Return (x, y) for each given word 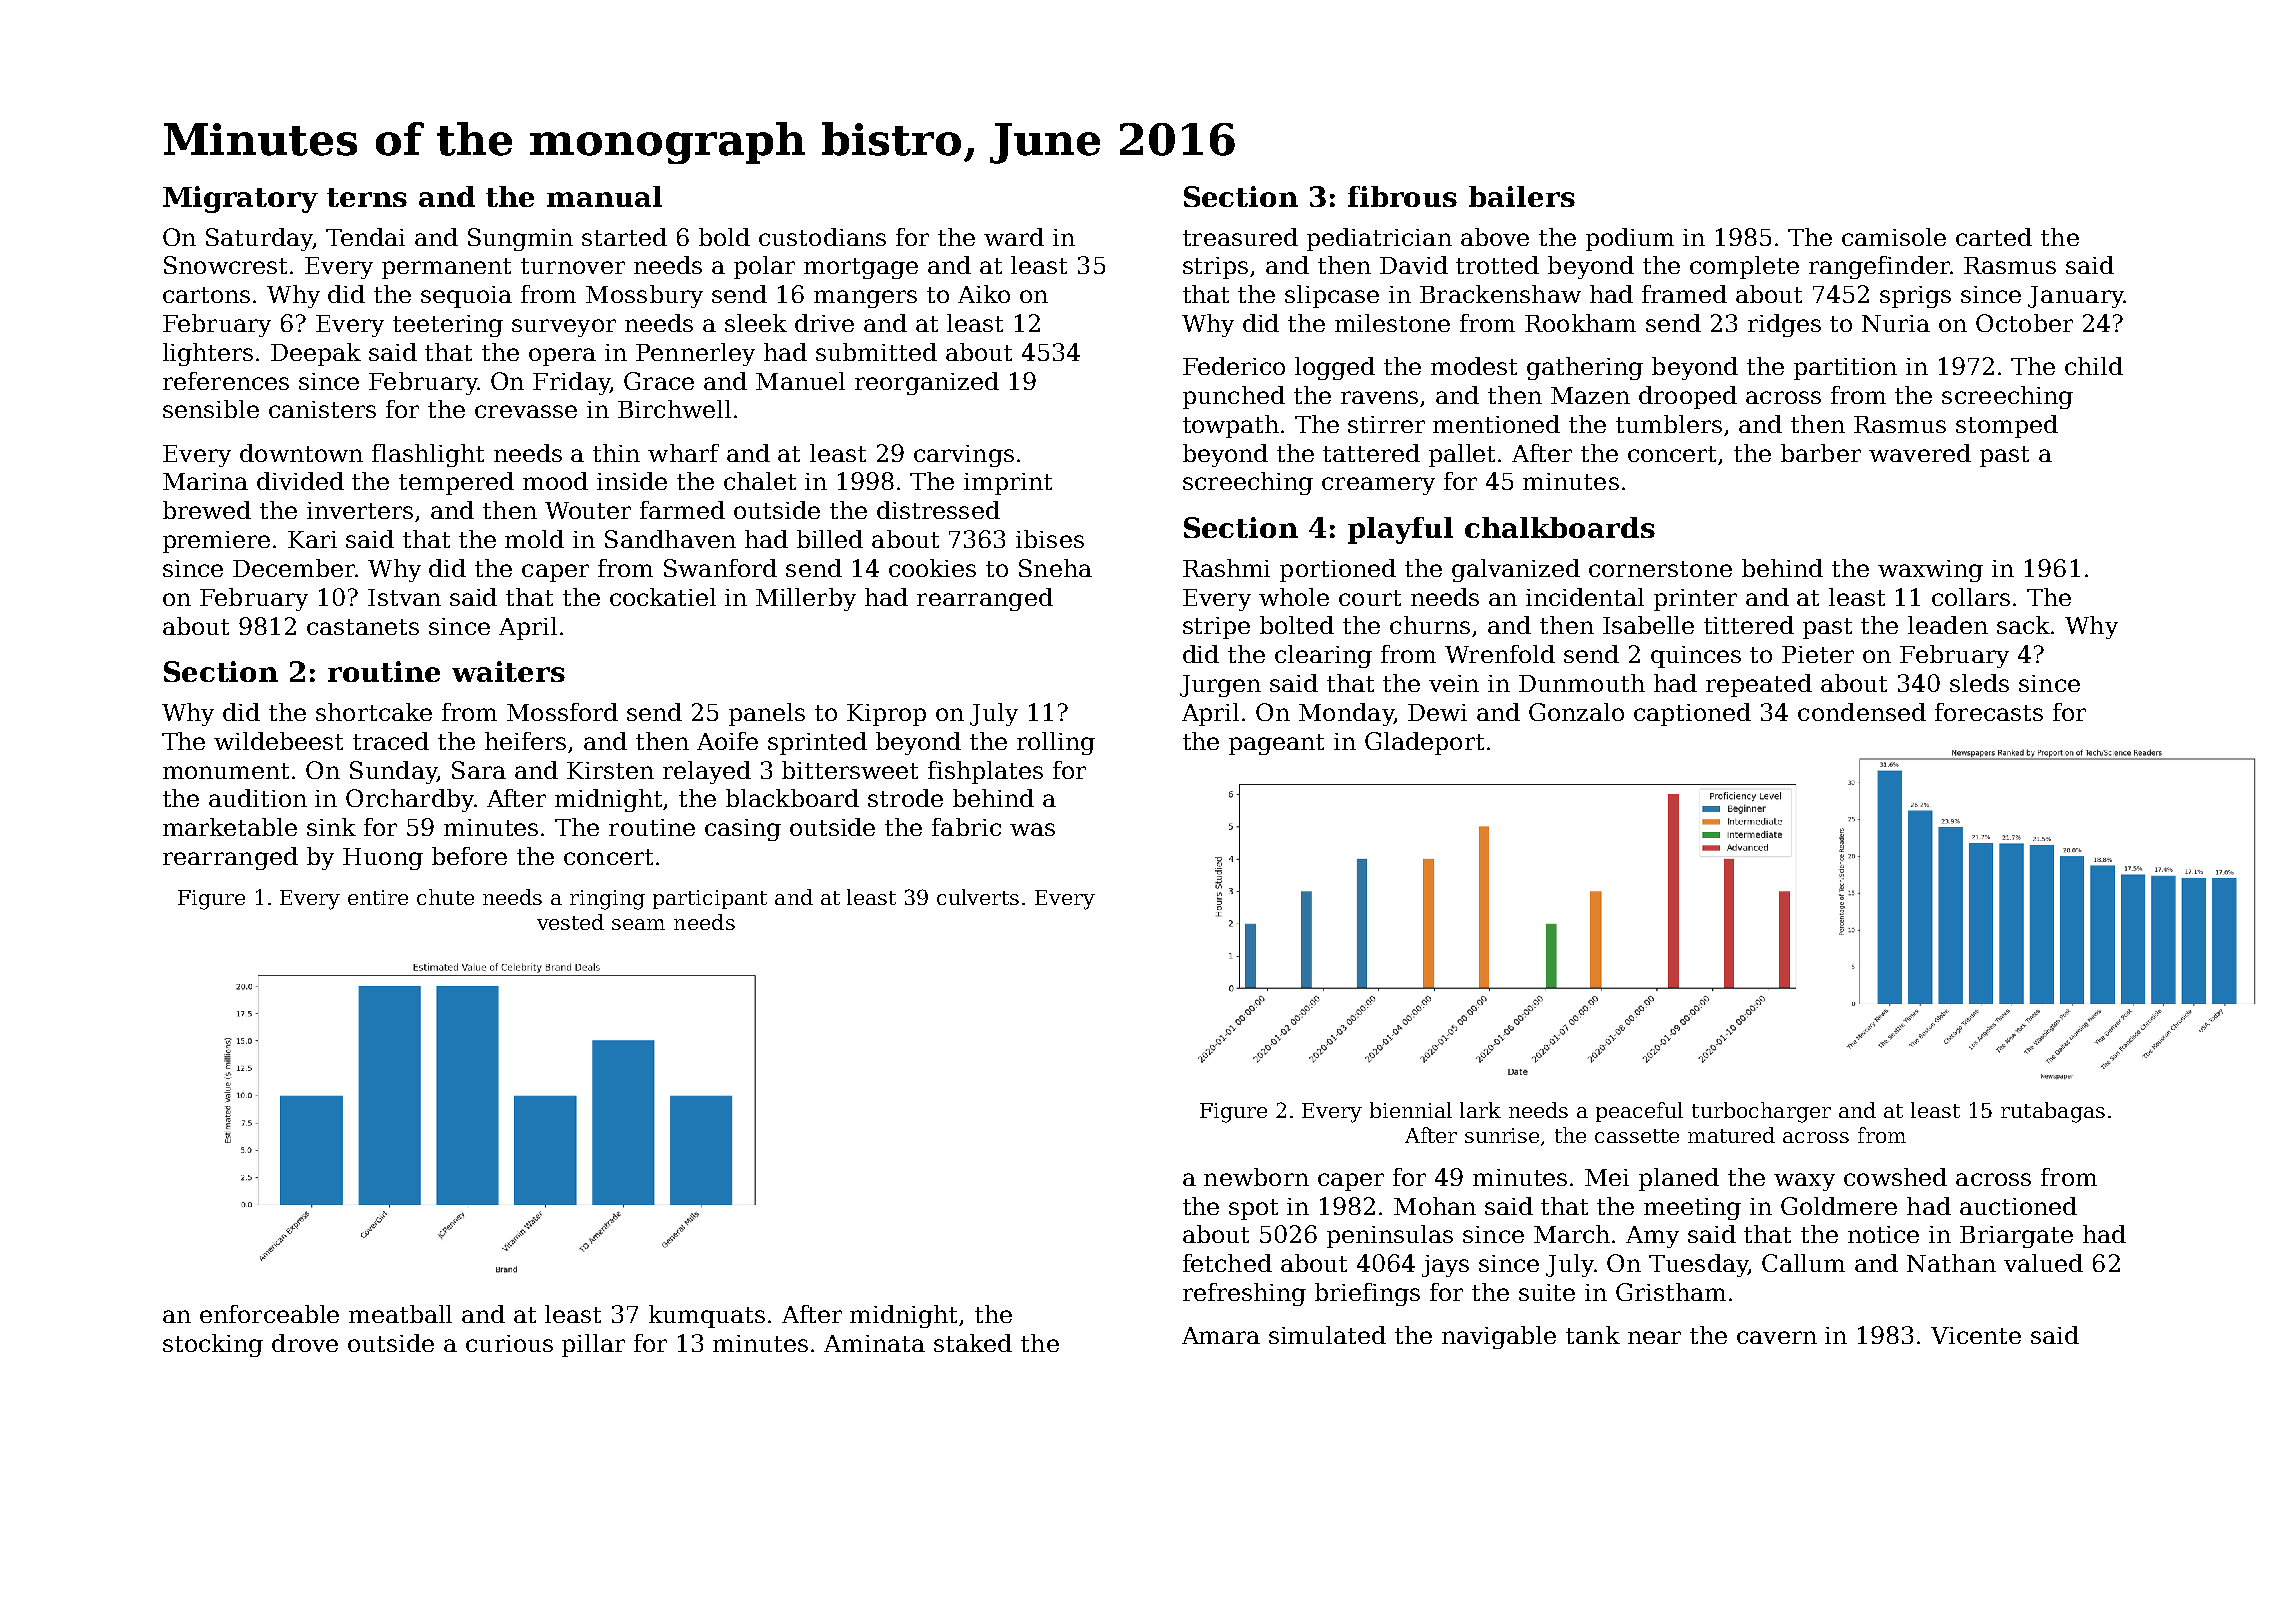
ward (1014, 237)
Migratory (240, 199)
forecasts (1989, 712)
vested (570, 922)
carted (1994, 237)
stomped (2007, 426)
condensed (1862, 712)
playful (1400, 530)
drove (305, 1343)
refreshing (1244, 1294)
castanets (363, 627)
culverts (978, 897)
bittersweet (850, 770)
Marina (205, 481)
